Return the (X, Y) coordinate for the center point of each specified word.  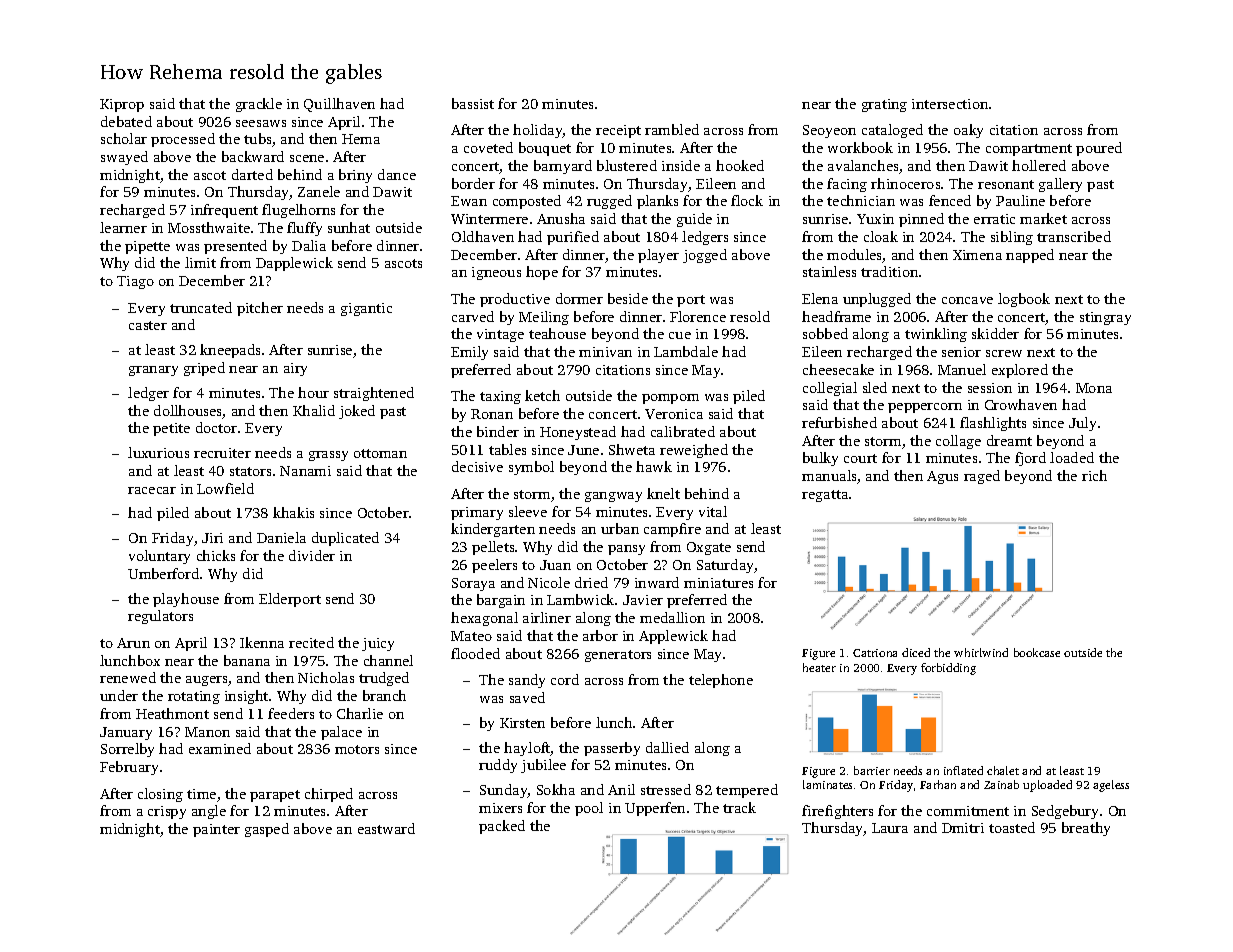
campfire (672, 530)
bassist (473, 103)
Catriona (875, 653)
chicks (216, 555)
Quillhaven (339, 105)
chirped (329, 795)
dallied (667, 747)
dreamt (1009, 440)
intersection (950, 104)
